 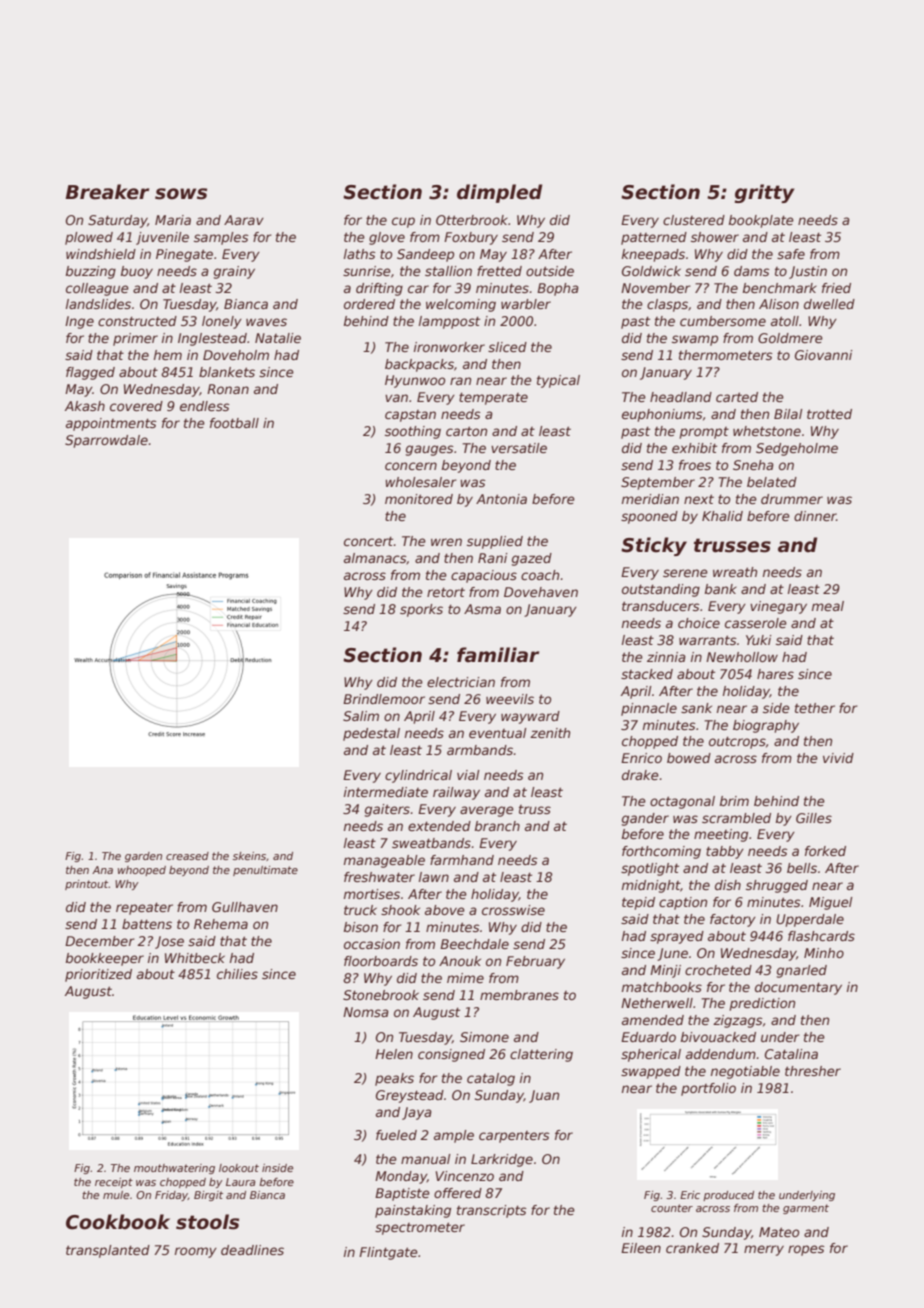 I want to click on gritty, so click(x=764, y=193).
